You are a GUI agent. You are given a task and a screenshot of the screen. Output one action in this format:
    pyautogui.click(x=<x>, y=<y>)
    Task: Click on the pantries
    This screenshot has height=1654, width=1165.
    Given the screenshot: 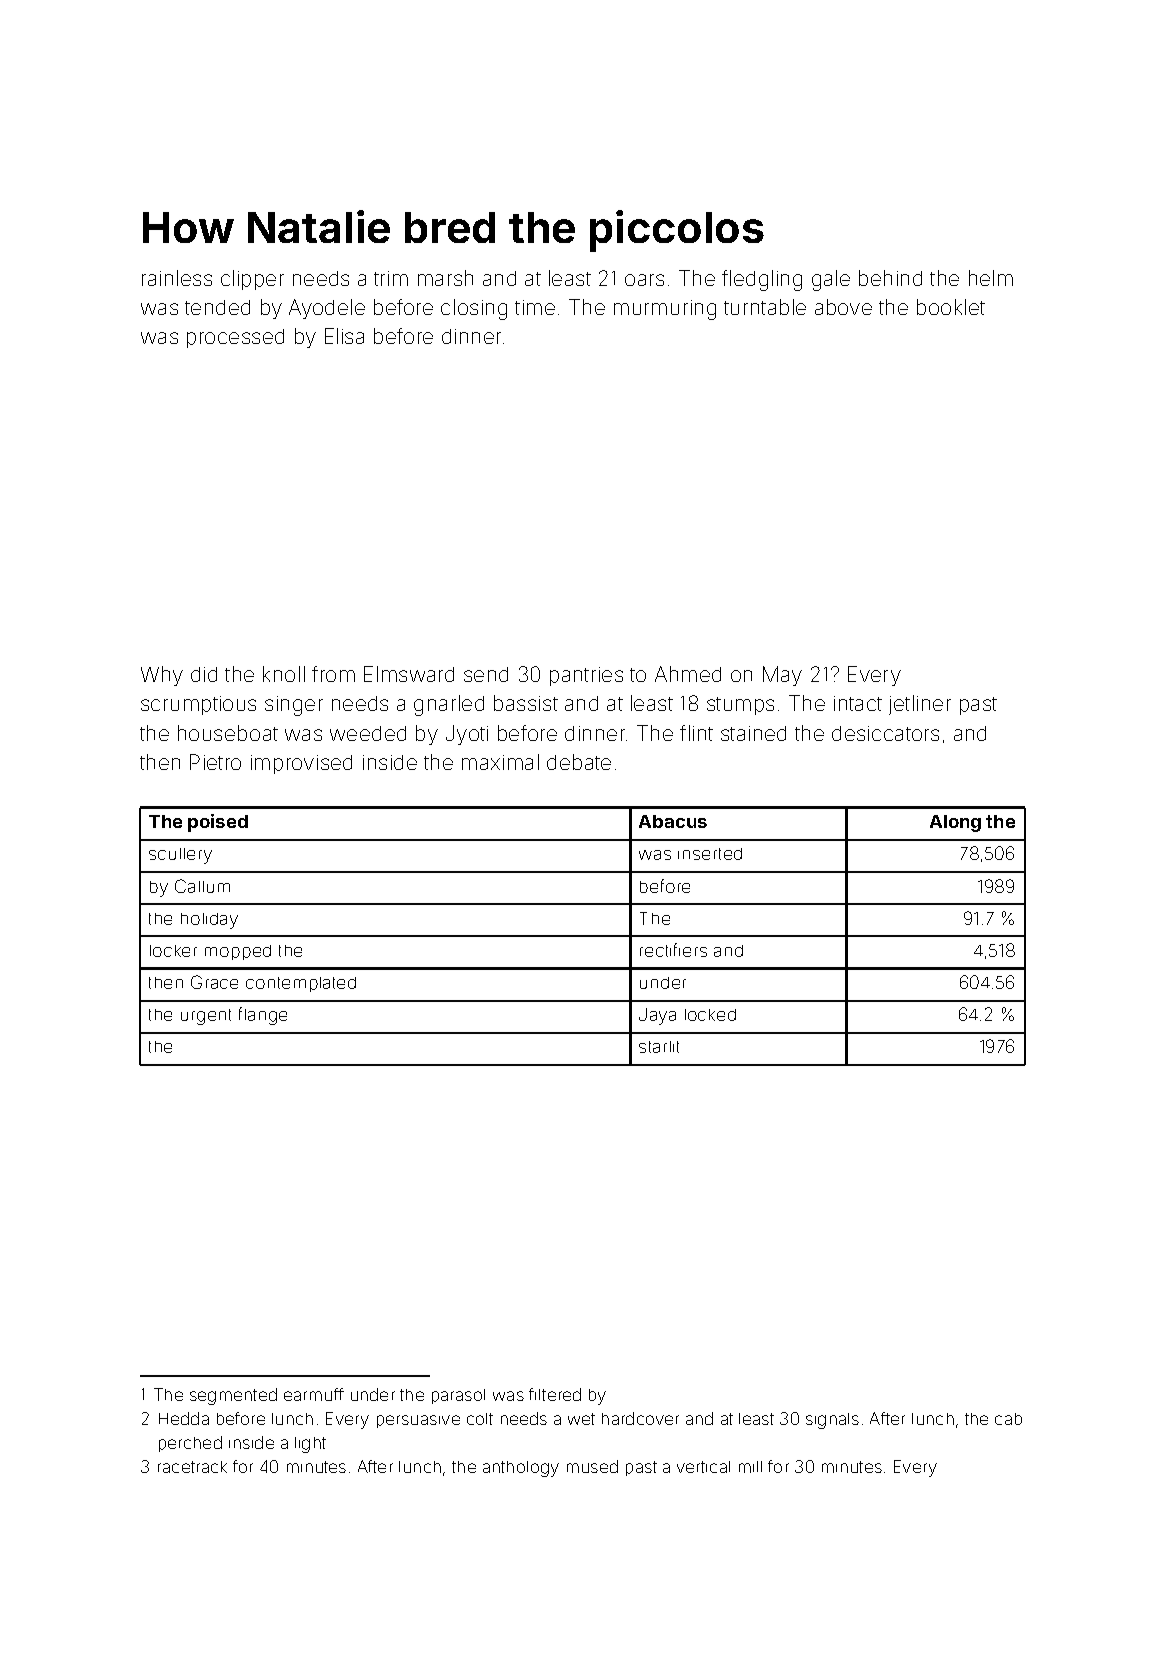 What is the action you would take?
    pyautogui.click(x=586, y=676)
